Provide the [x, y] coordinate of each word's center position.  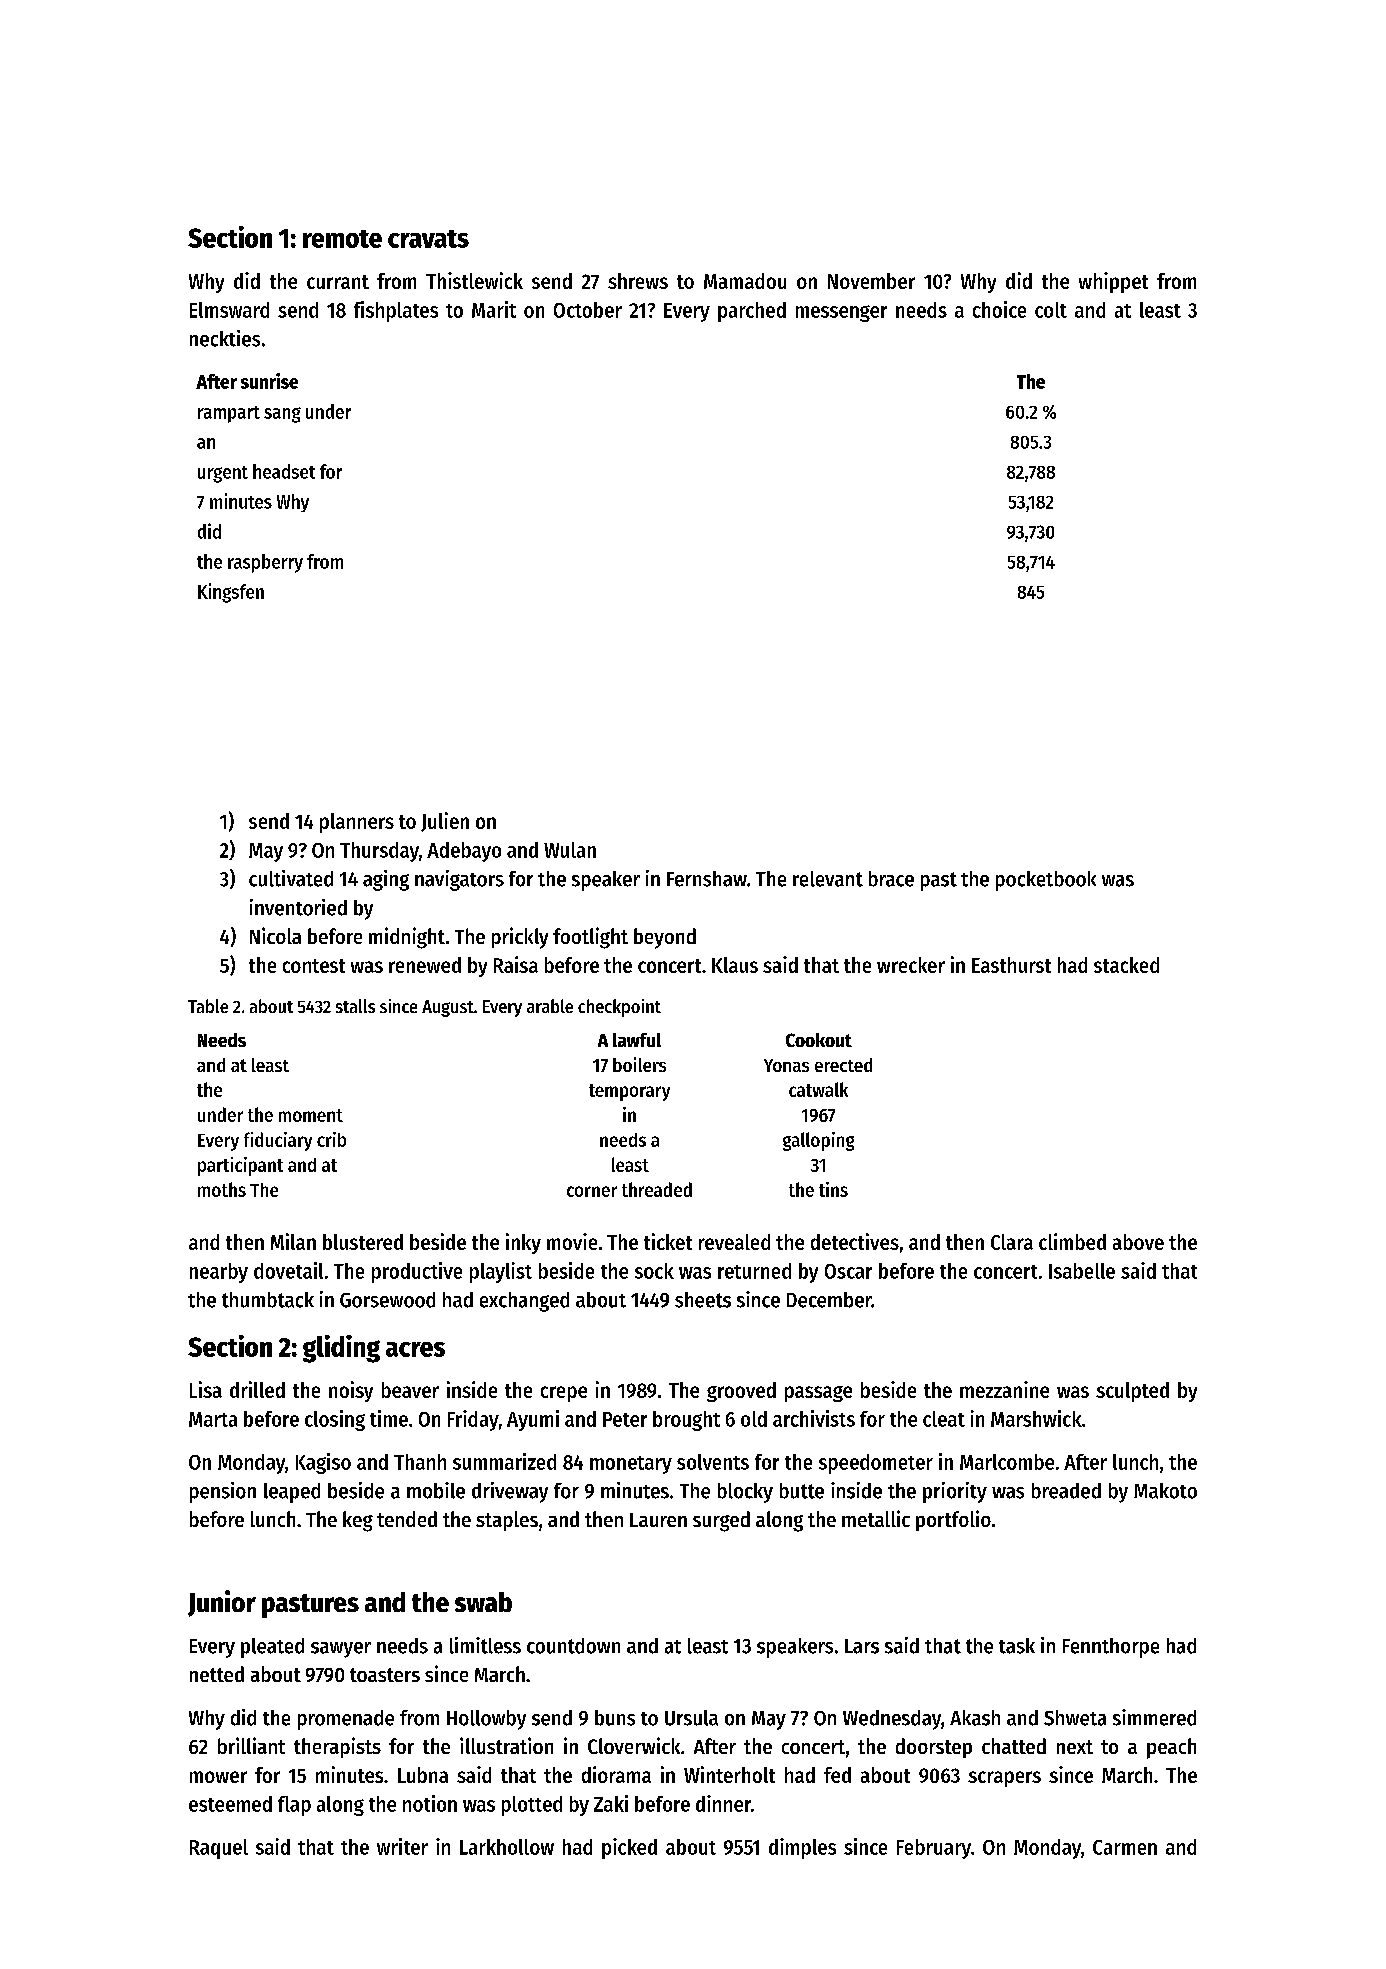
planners [357, 823]
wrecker [911, 965]
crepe [564, 1394]
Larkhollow [507, 1847]
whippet [1113, 282]
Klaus [735, 965]
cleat [944, 1419]
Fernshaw [707, 879]
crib [331, 1139]
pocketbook [1046, 881]
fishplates [396, 311]
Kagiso [323, 1463]
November [871, 281]
